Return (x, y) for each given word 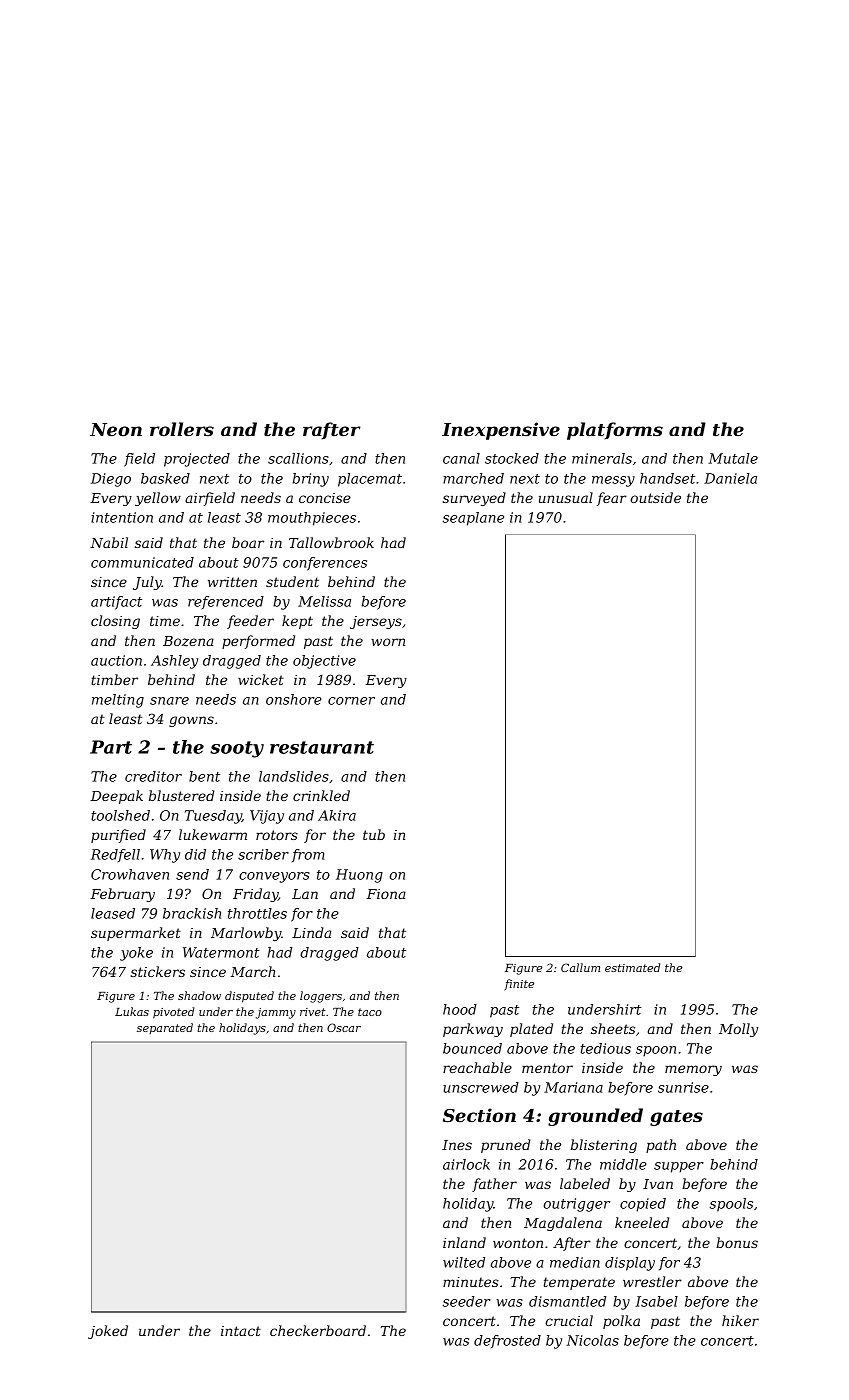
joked (108, 1332)
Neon (116, 429)
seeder (467, 1301)
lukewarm (213, 834)
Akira (337, 815)
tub (374, 834)
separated (165, 1028)
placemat (370, 480)
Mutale (733, 458)
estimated (632, 967)
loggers (321, 997)
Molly (738, 1030)
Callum (580, 967)
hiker (740, 1320)
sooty (237, 749)
